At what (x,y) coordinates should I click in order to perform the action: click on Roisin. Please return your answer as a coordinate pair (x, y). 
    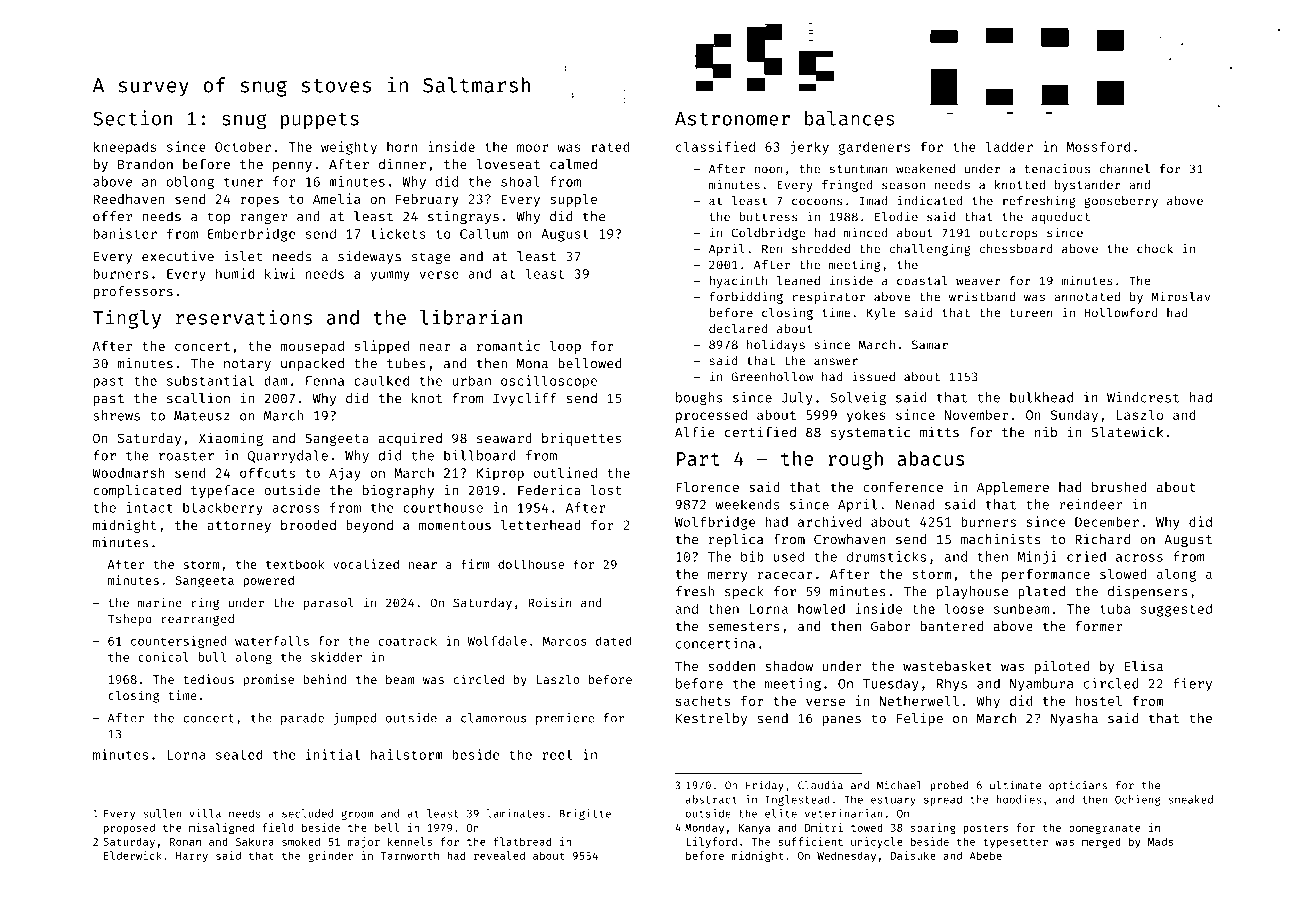
    Looking at the image, I should click on (550, 602).
